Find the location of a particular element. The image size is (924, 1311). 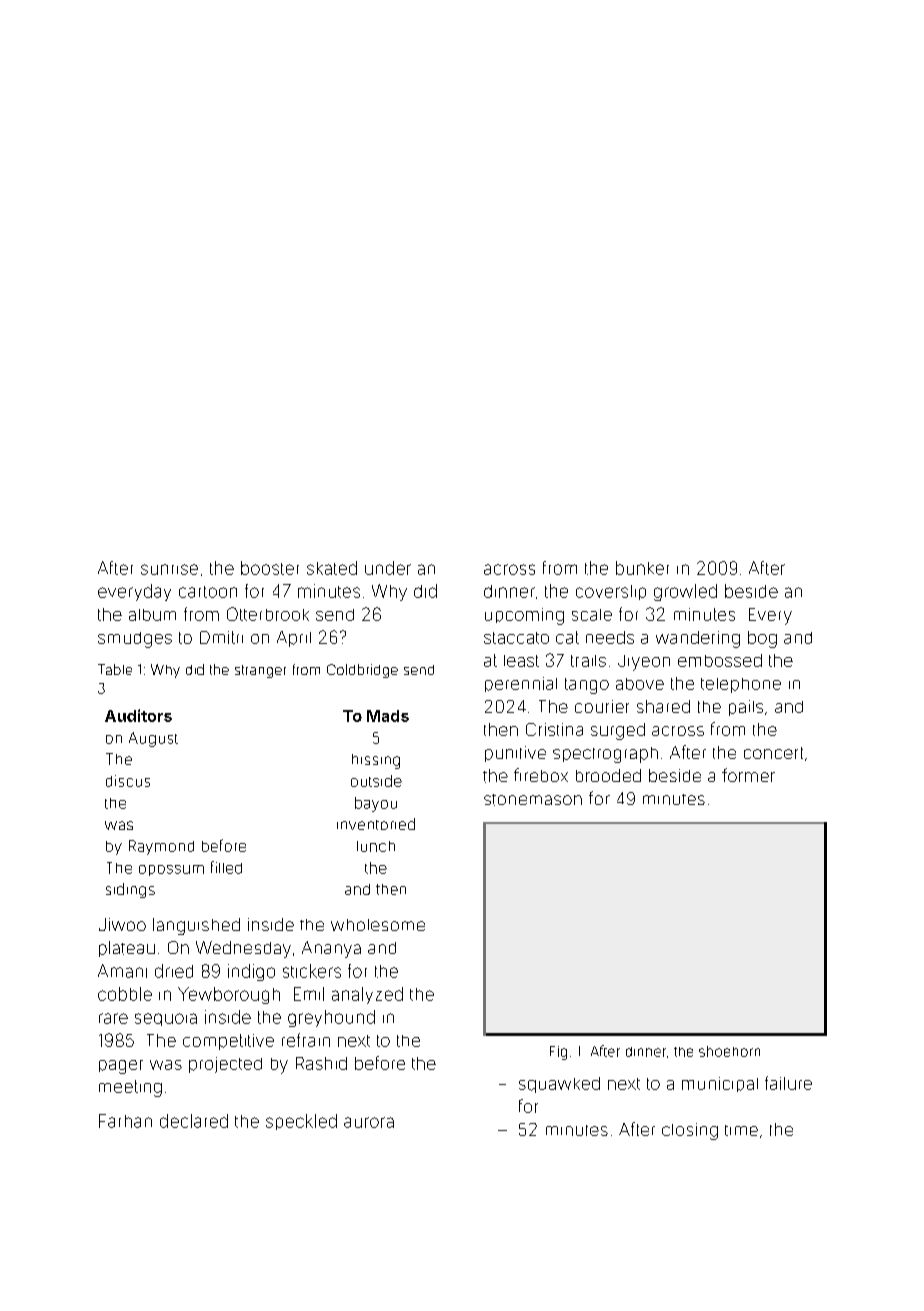

shoehorn is located at coordinates (729, 1051).
